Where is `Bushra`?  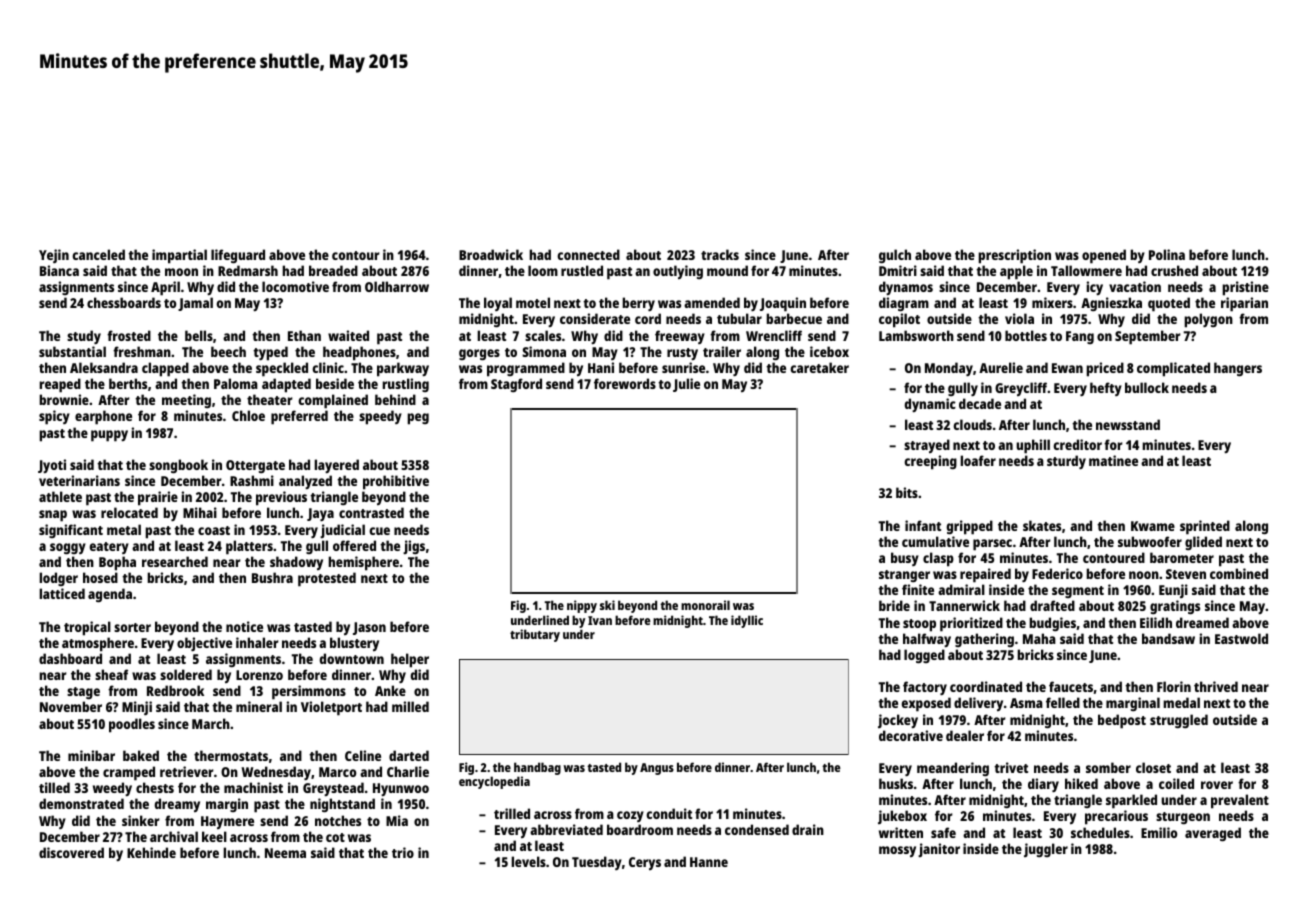 Bushra is located at coordinates (272, 577).
